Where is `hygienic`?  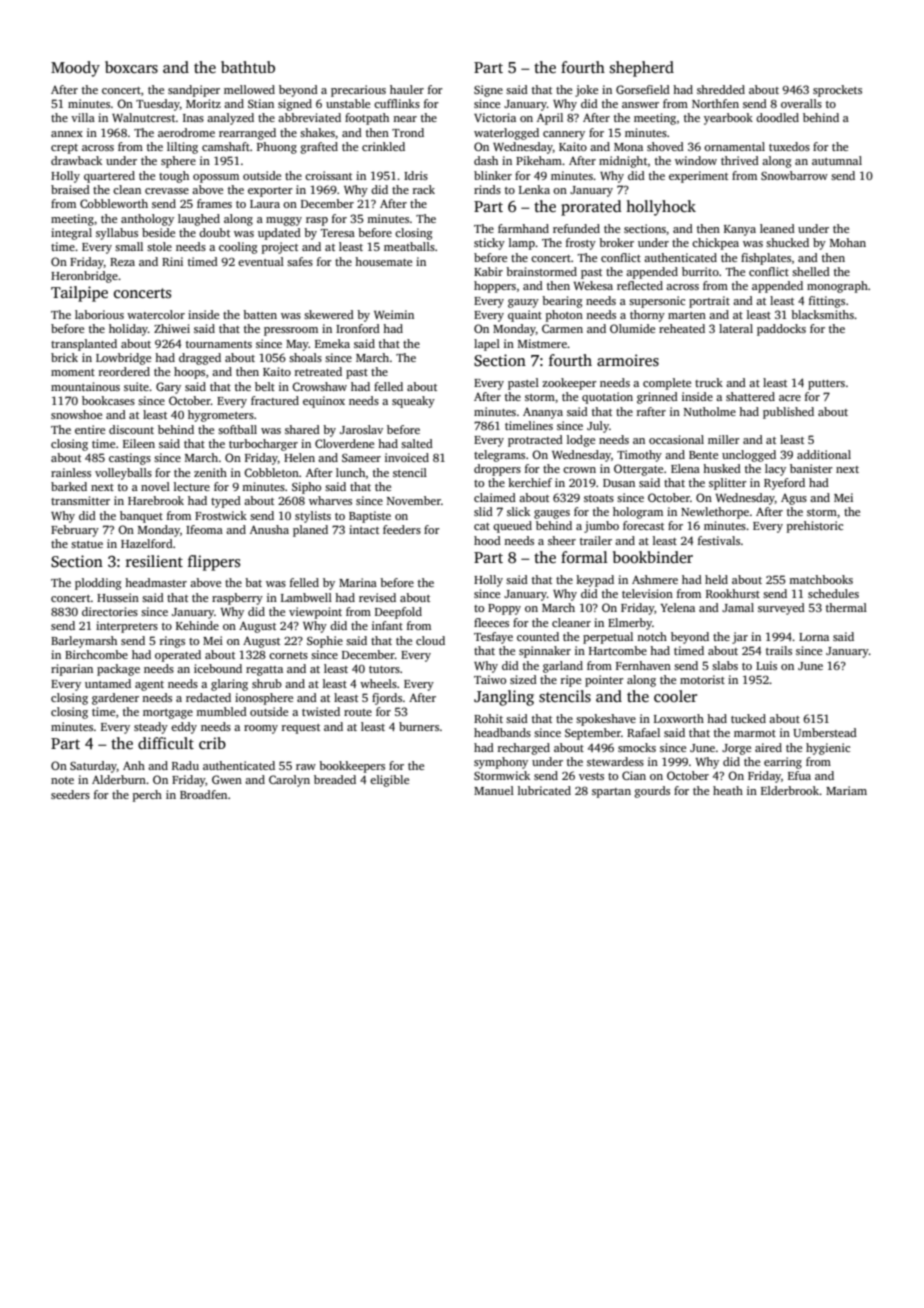 hygienic is located at coordinates (828, 749).
